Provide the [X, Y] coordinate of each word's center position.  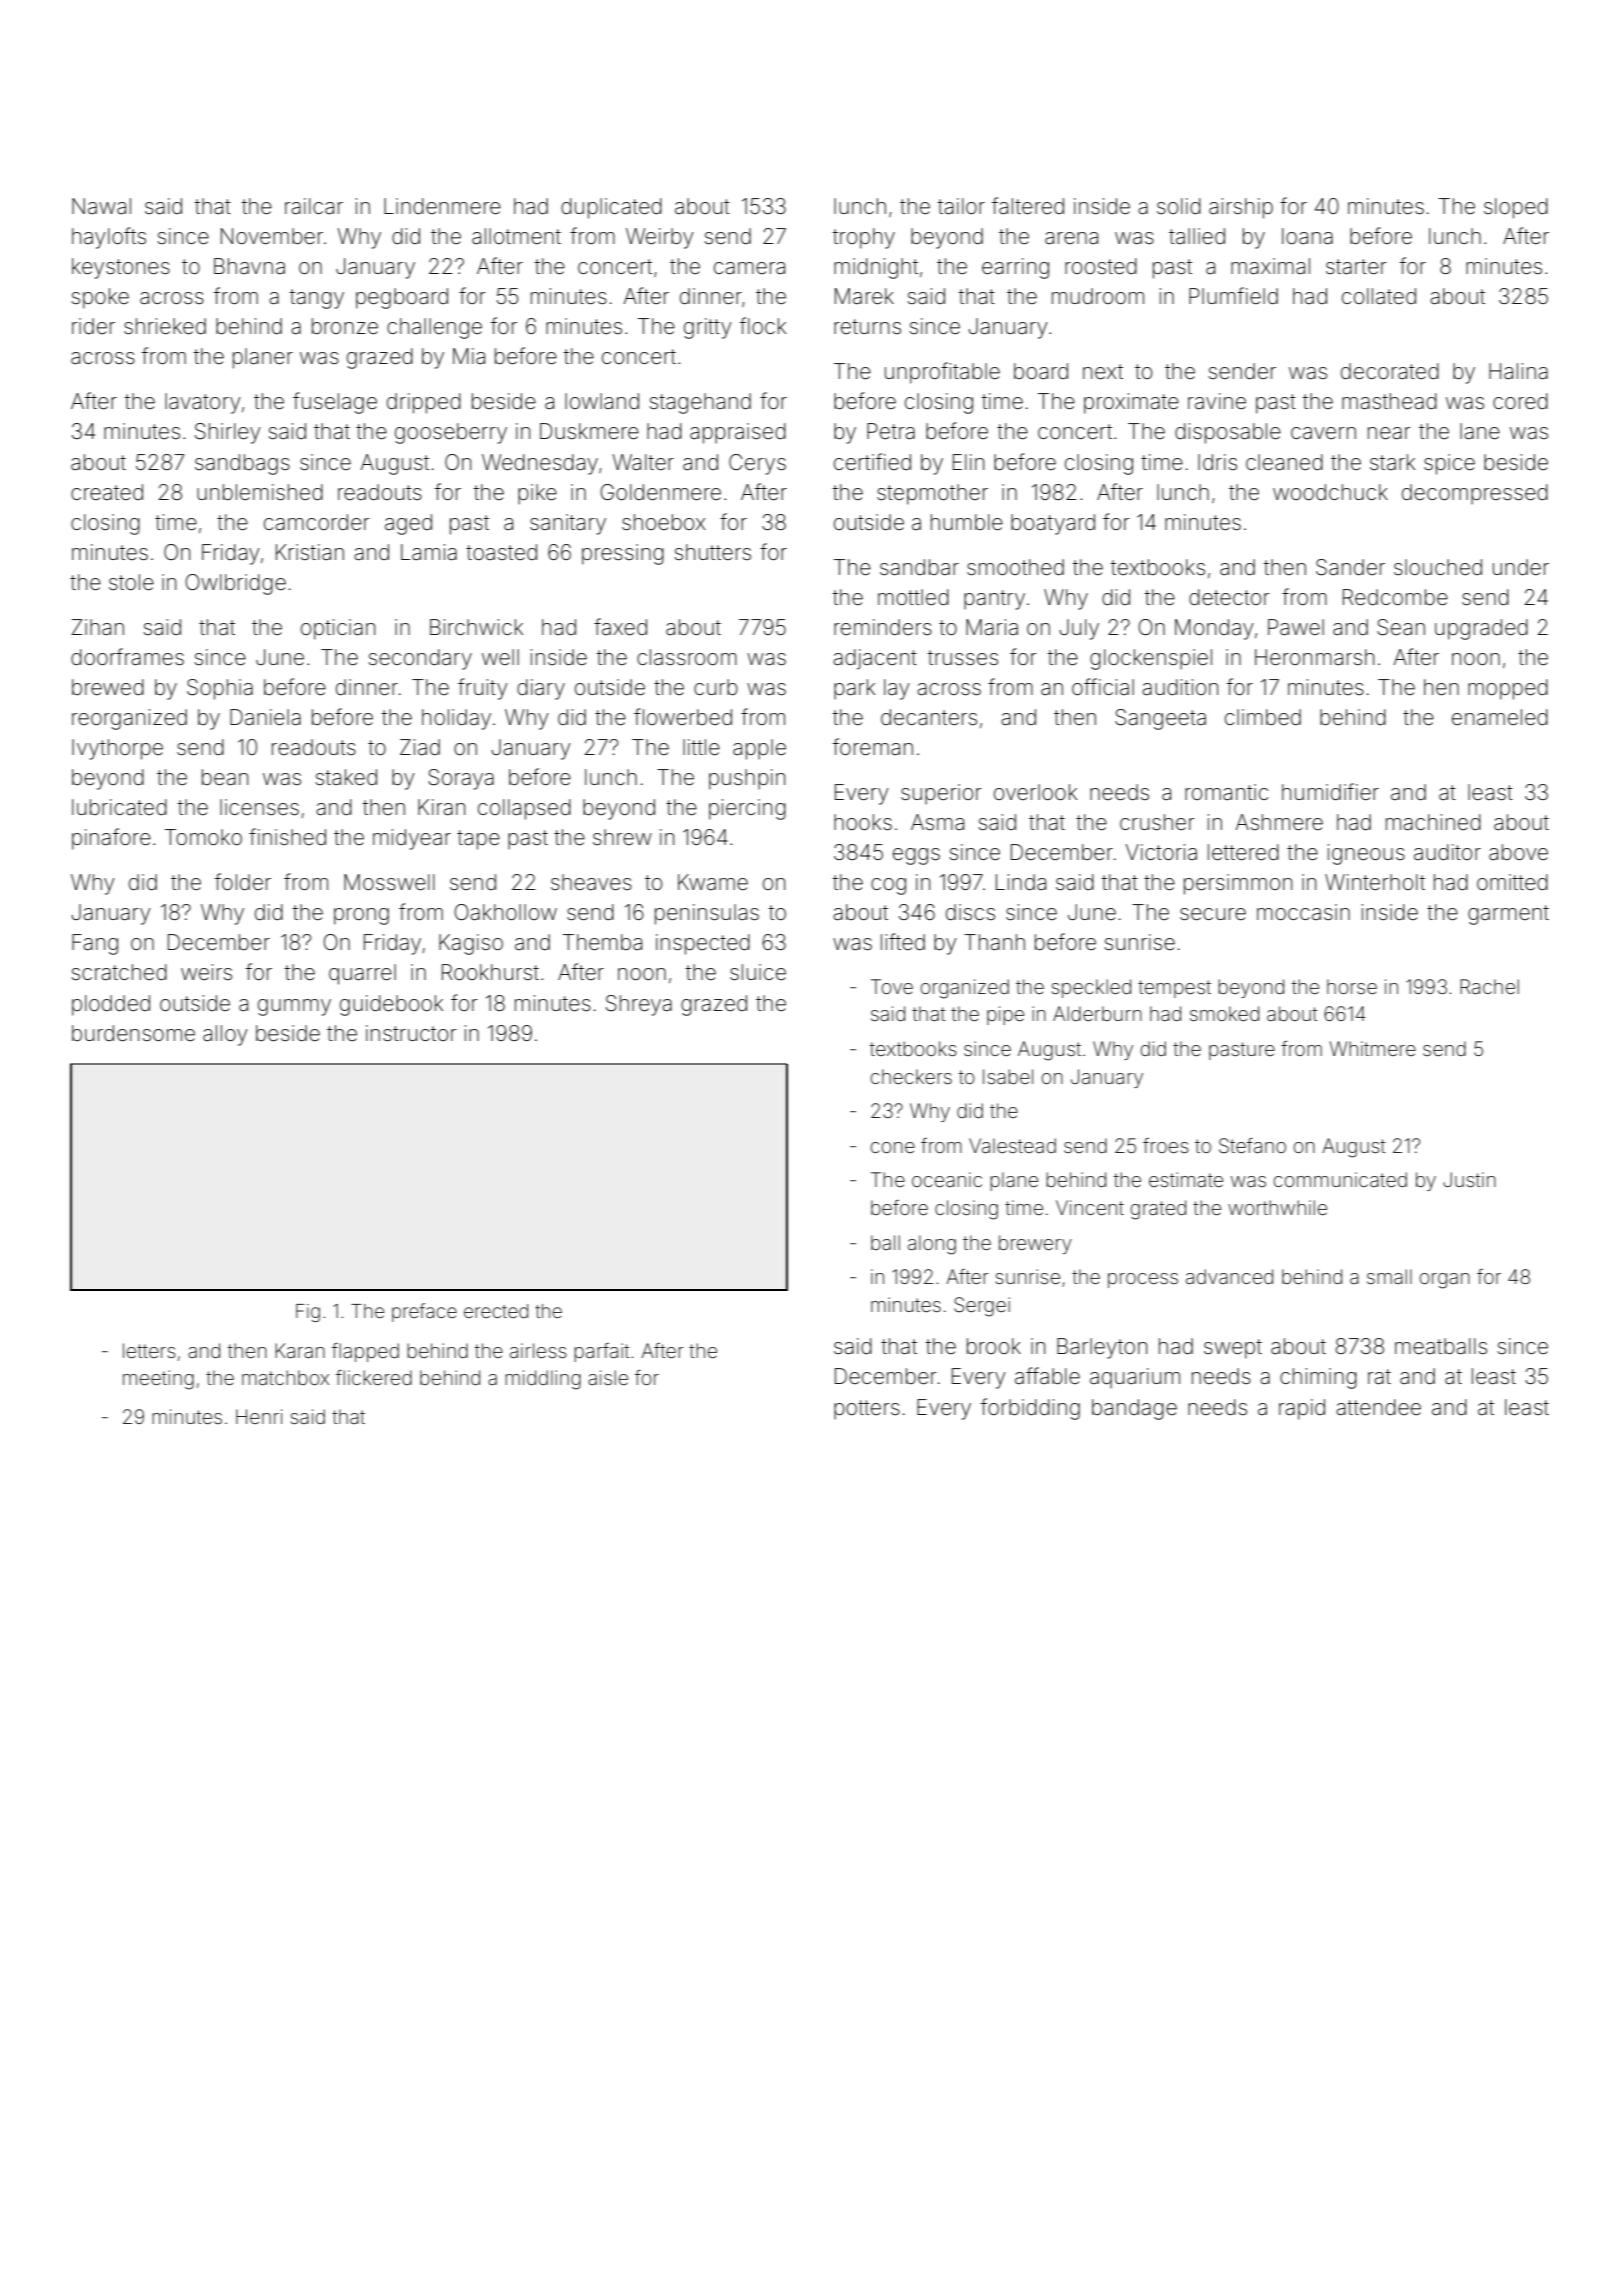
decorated [1390, 371]
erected [496, 1311]
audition [1180, 687]
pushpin [747, 779]
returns [867, 326]
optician [338, 629]
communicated [1340, 1179]
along [932, 1245]
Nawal [101, 206]
